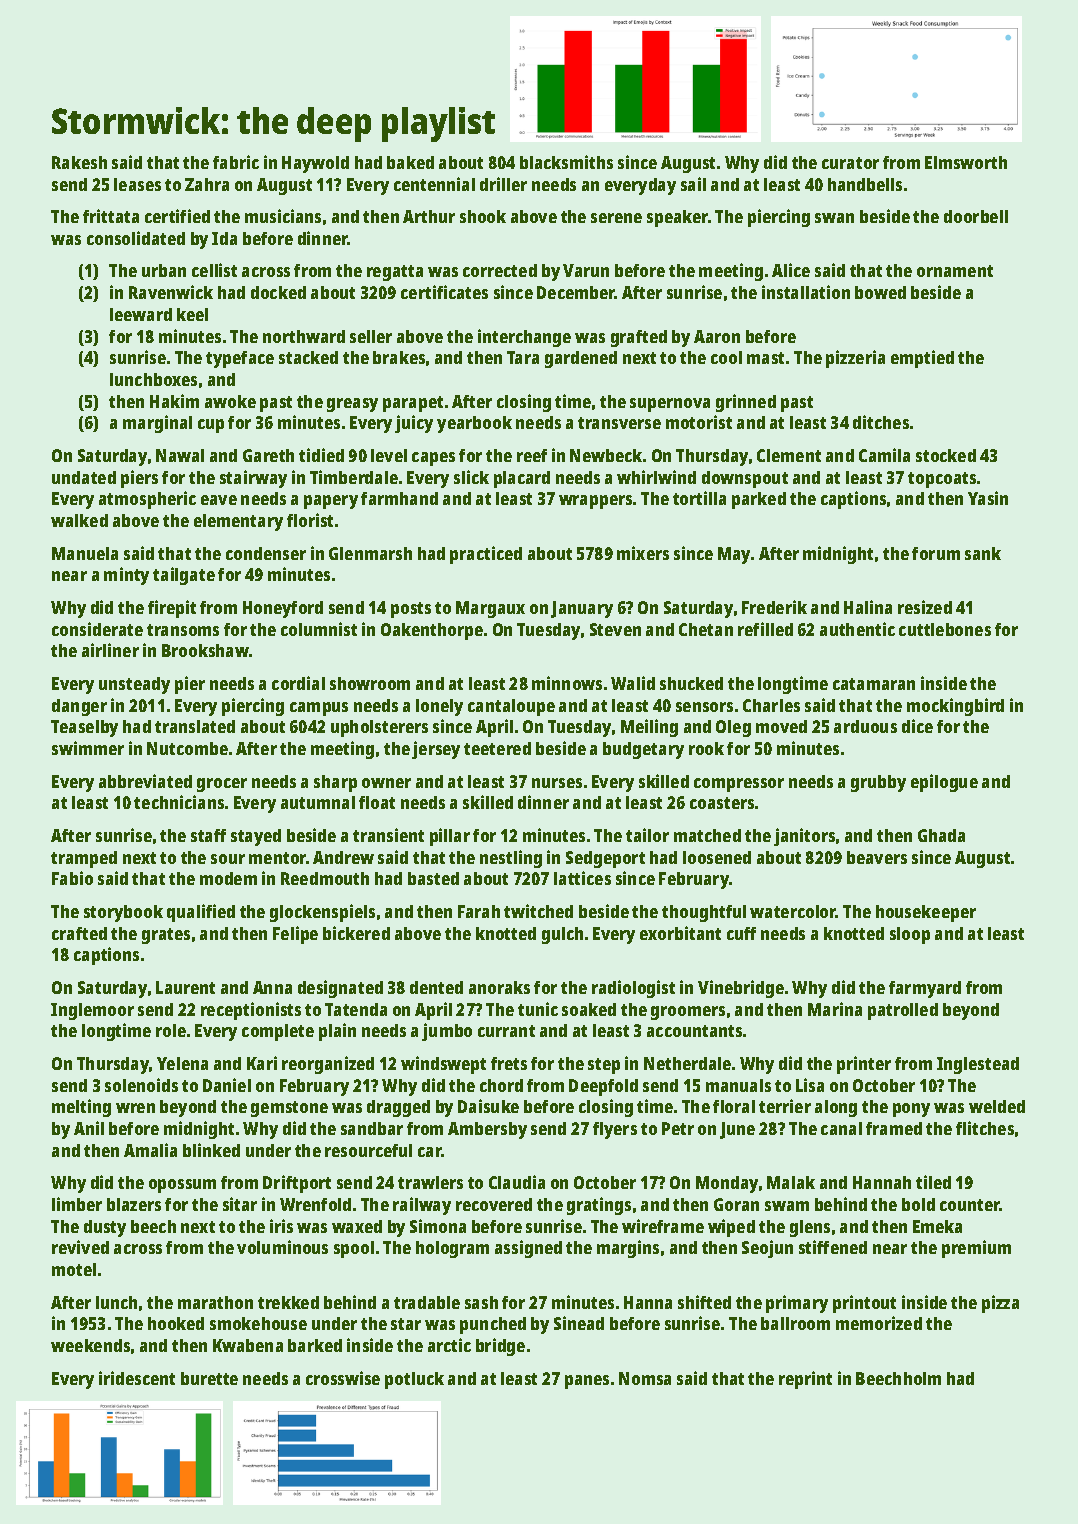 The height and width of the screenshot is (1524, 1078). Describe the element at coordinates (865, 184) in the screenshot. I see `handbells` at that location.
